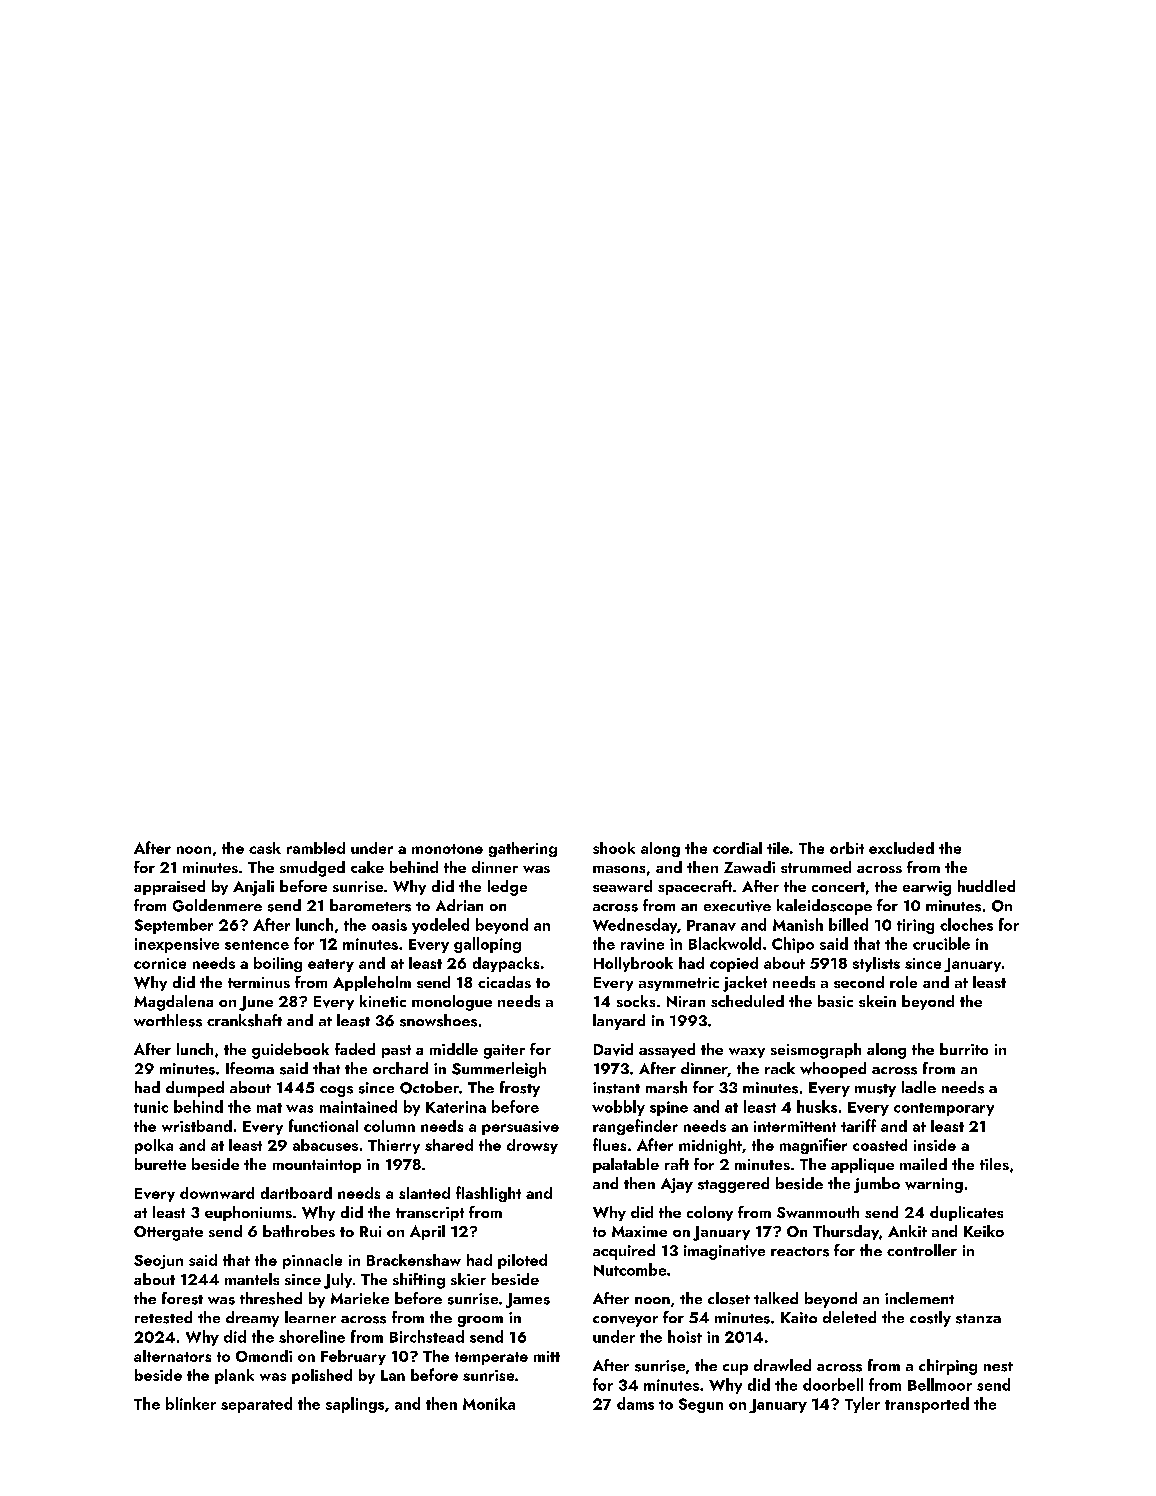 Image resolution: width=1156 pixels, height=1496 pixels. What do you see at coordinates (944, 1109) in the image?
I see `contemporary` at bounding box center [944, 1109].
